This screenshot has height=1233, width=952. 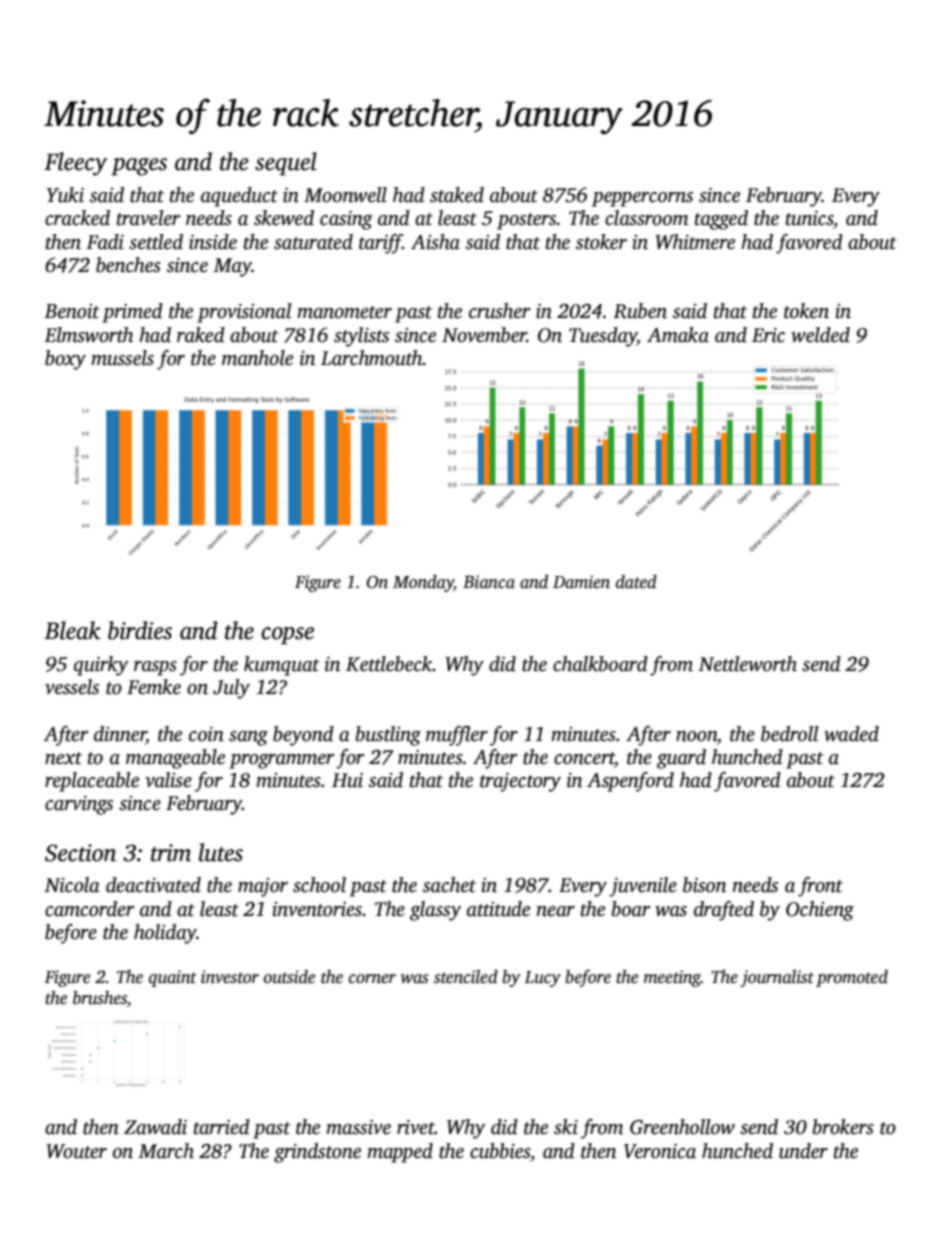 What do you see at coordinates (139, 167) in the screenshot?
I see `pages` at bounding box center [139, 167].
